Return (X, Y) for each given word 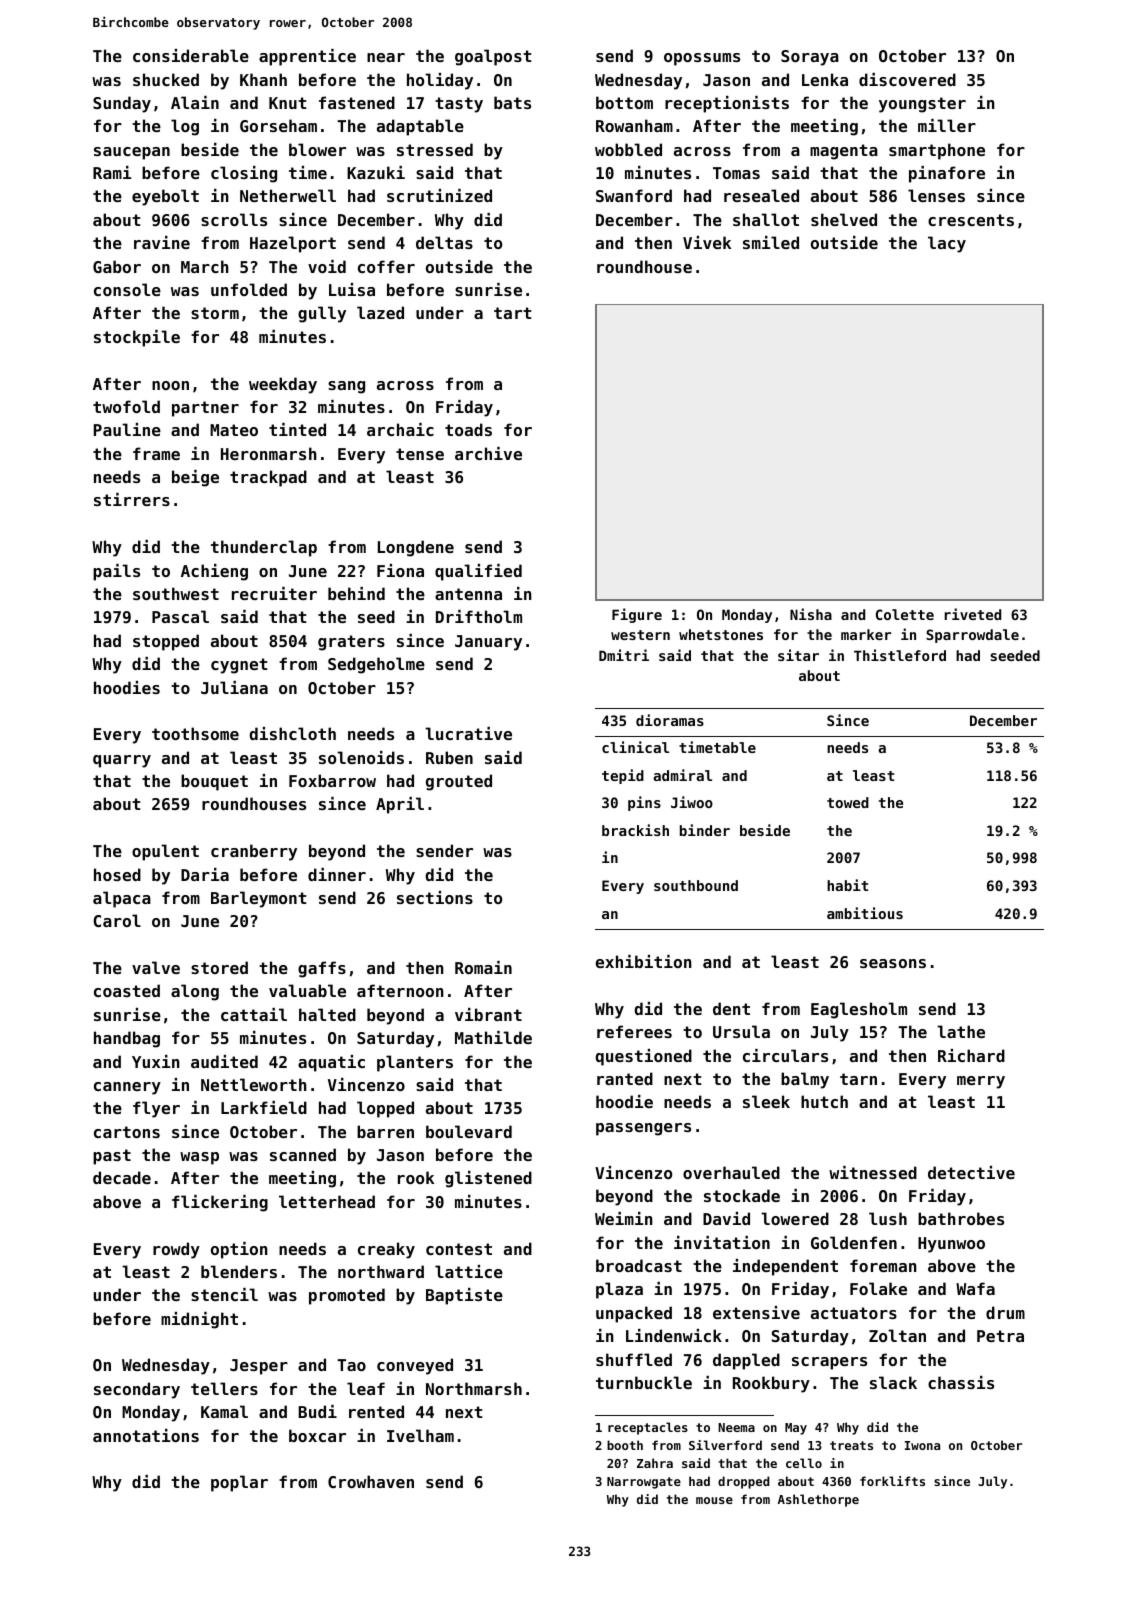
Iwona (922, 1445)
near (386, 57)
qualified (478, 572)
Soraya (810, 58)
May (796, 1429)
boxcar (317, 1435)
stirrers (132, 499)
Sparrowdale (972, 636)
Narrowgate (644, 1483)
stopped (166, 642)
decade (122, 1177)
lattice (469, 1271)
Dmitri (624, 655)
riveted (972, 614)
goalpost (493, 57)
